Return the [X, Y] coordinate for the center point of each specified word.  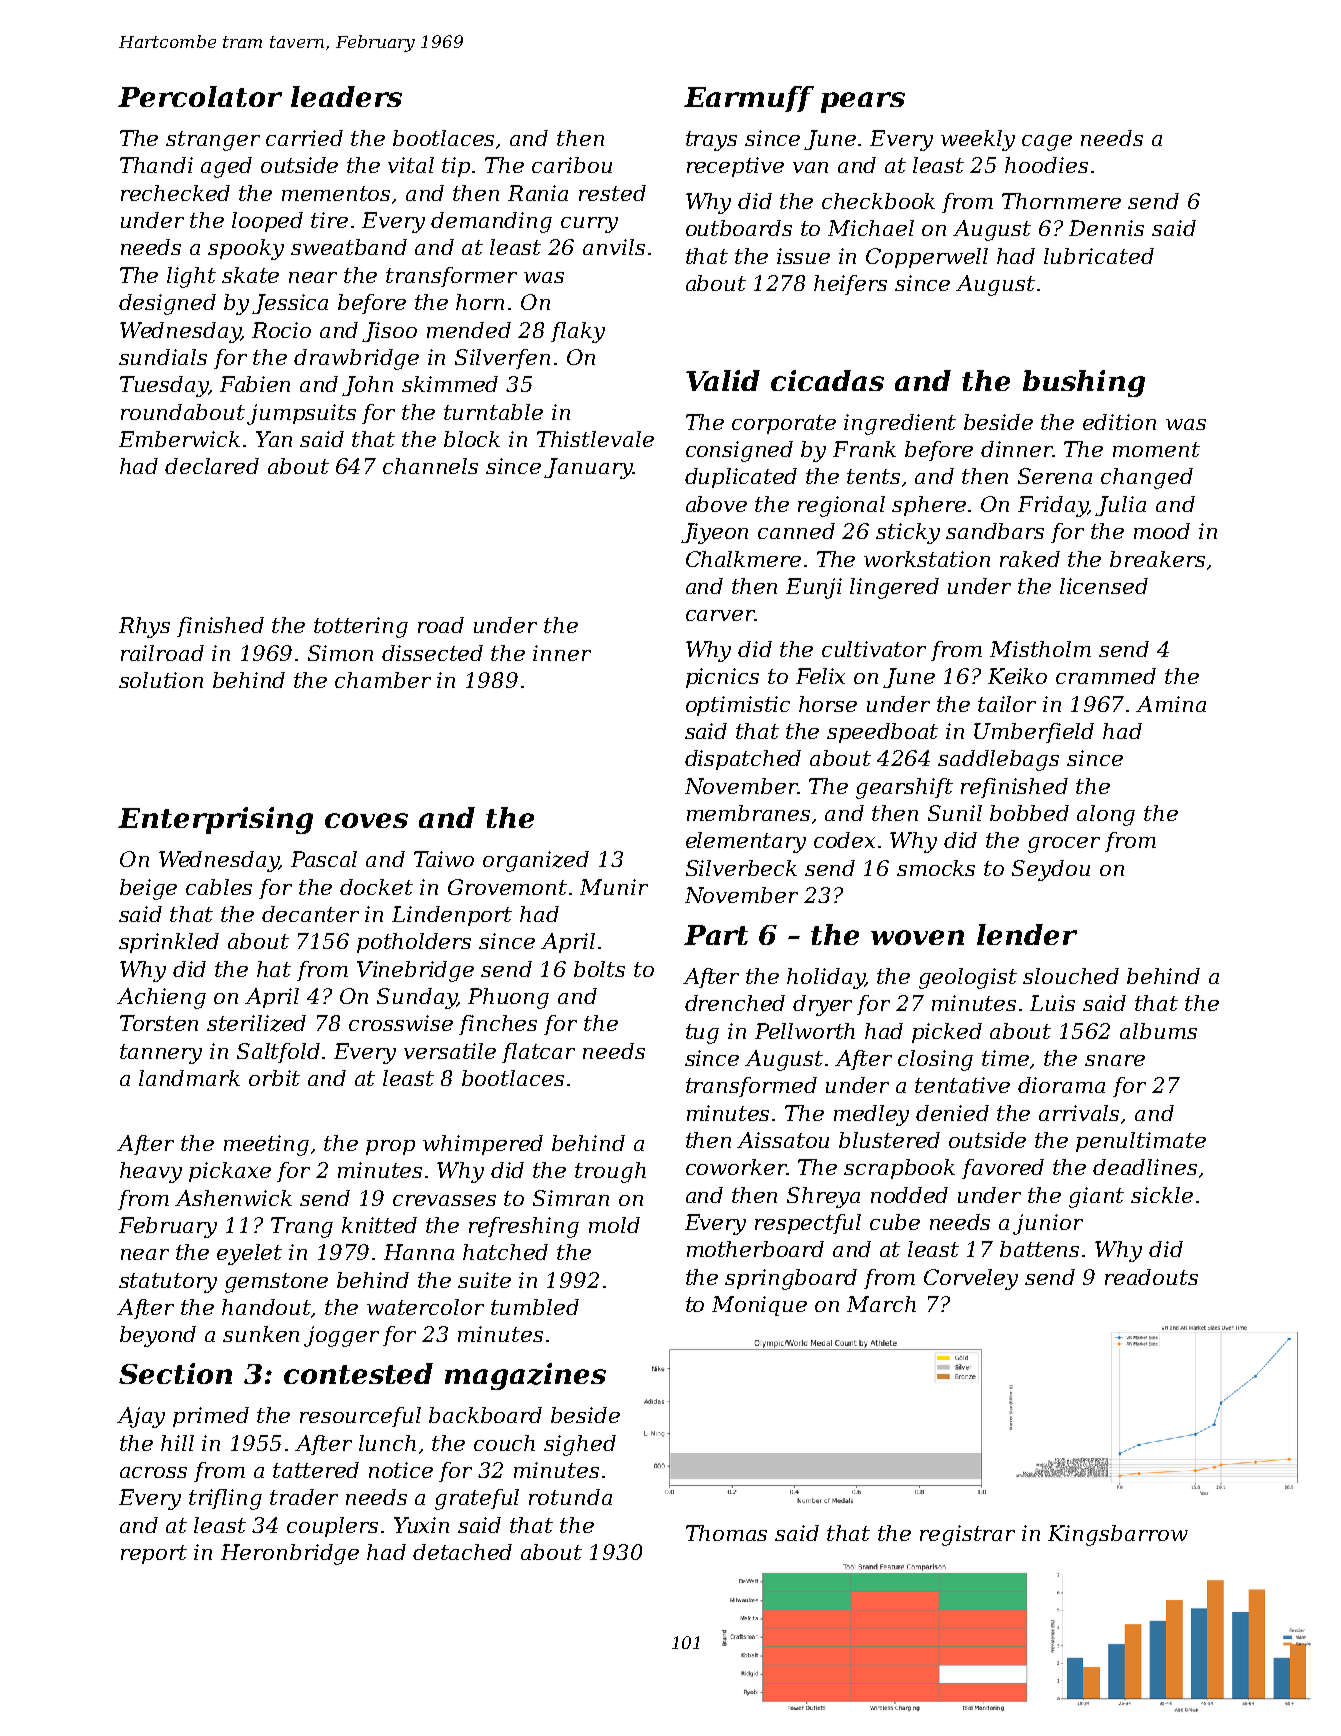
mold [614, 1225]
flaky [578, 332]
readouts [1151, 1277]
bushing [1084, 383]
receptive [735, 167]
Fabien [255, 384]
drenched [735, 1003]
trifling [225, 1499]
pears [863, 102]
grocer [1064, 845]
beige [148, 889]
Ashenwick [233, 1198]
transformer [451, 277]
